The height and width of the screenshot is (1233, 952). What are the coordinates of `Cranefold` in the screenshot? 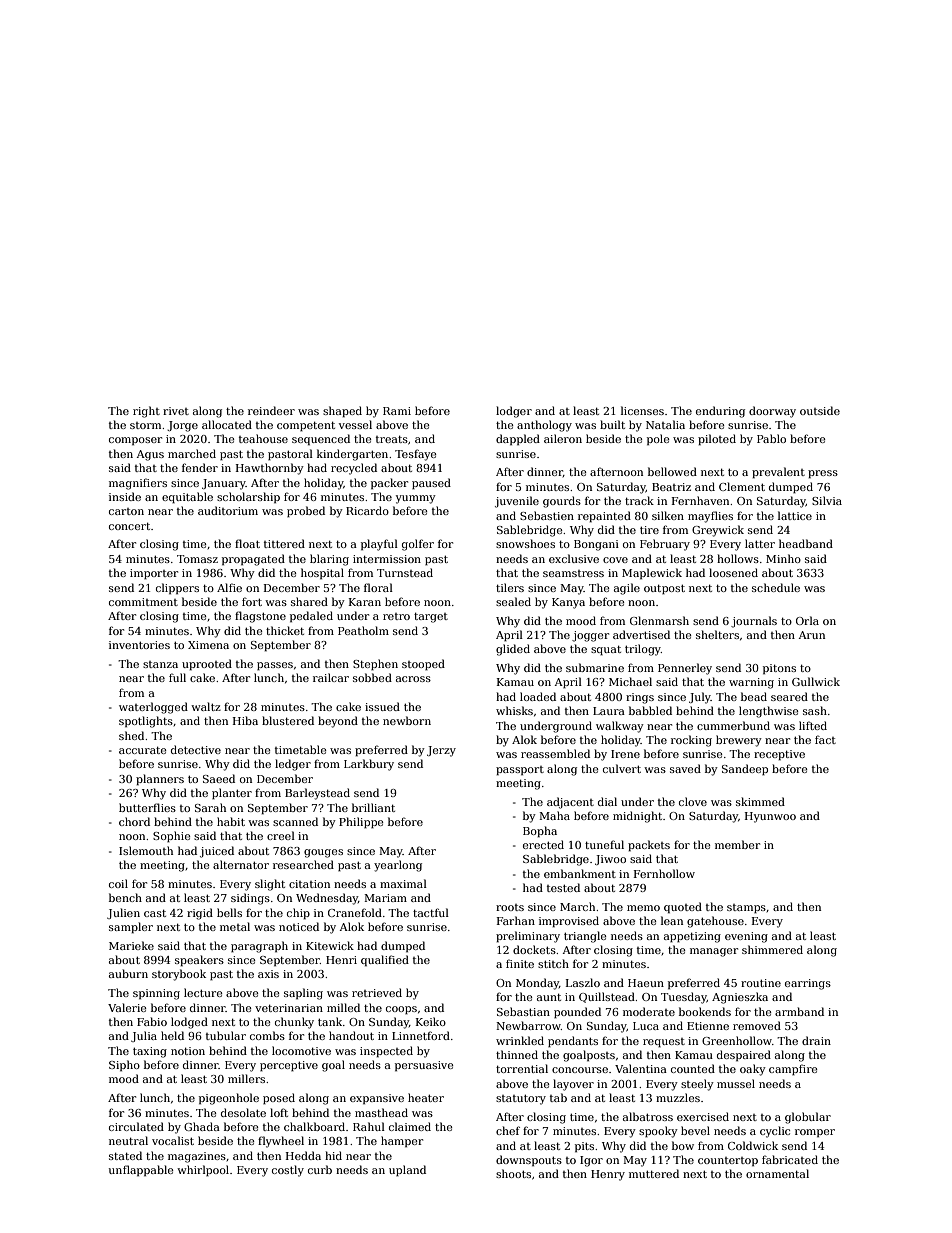 It's located at (355, 912).
